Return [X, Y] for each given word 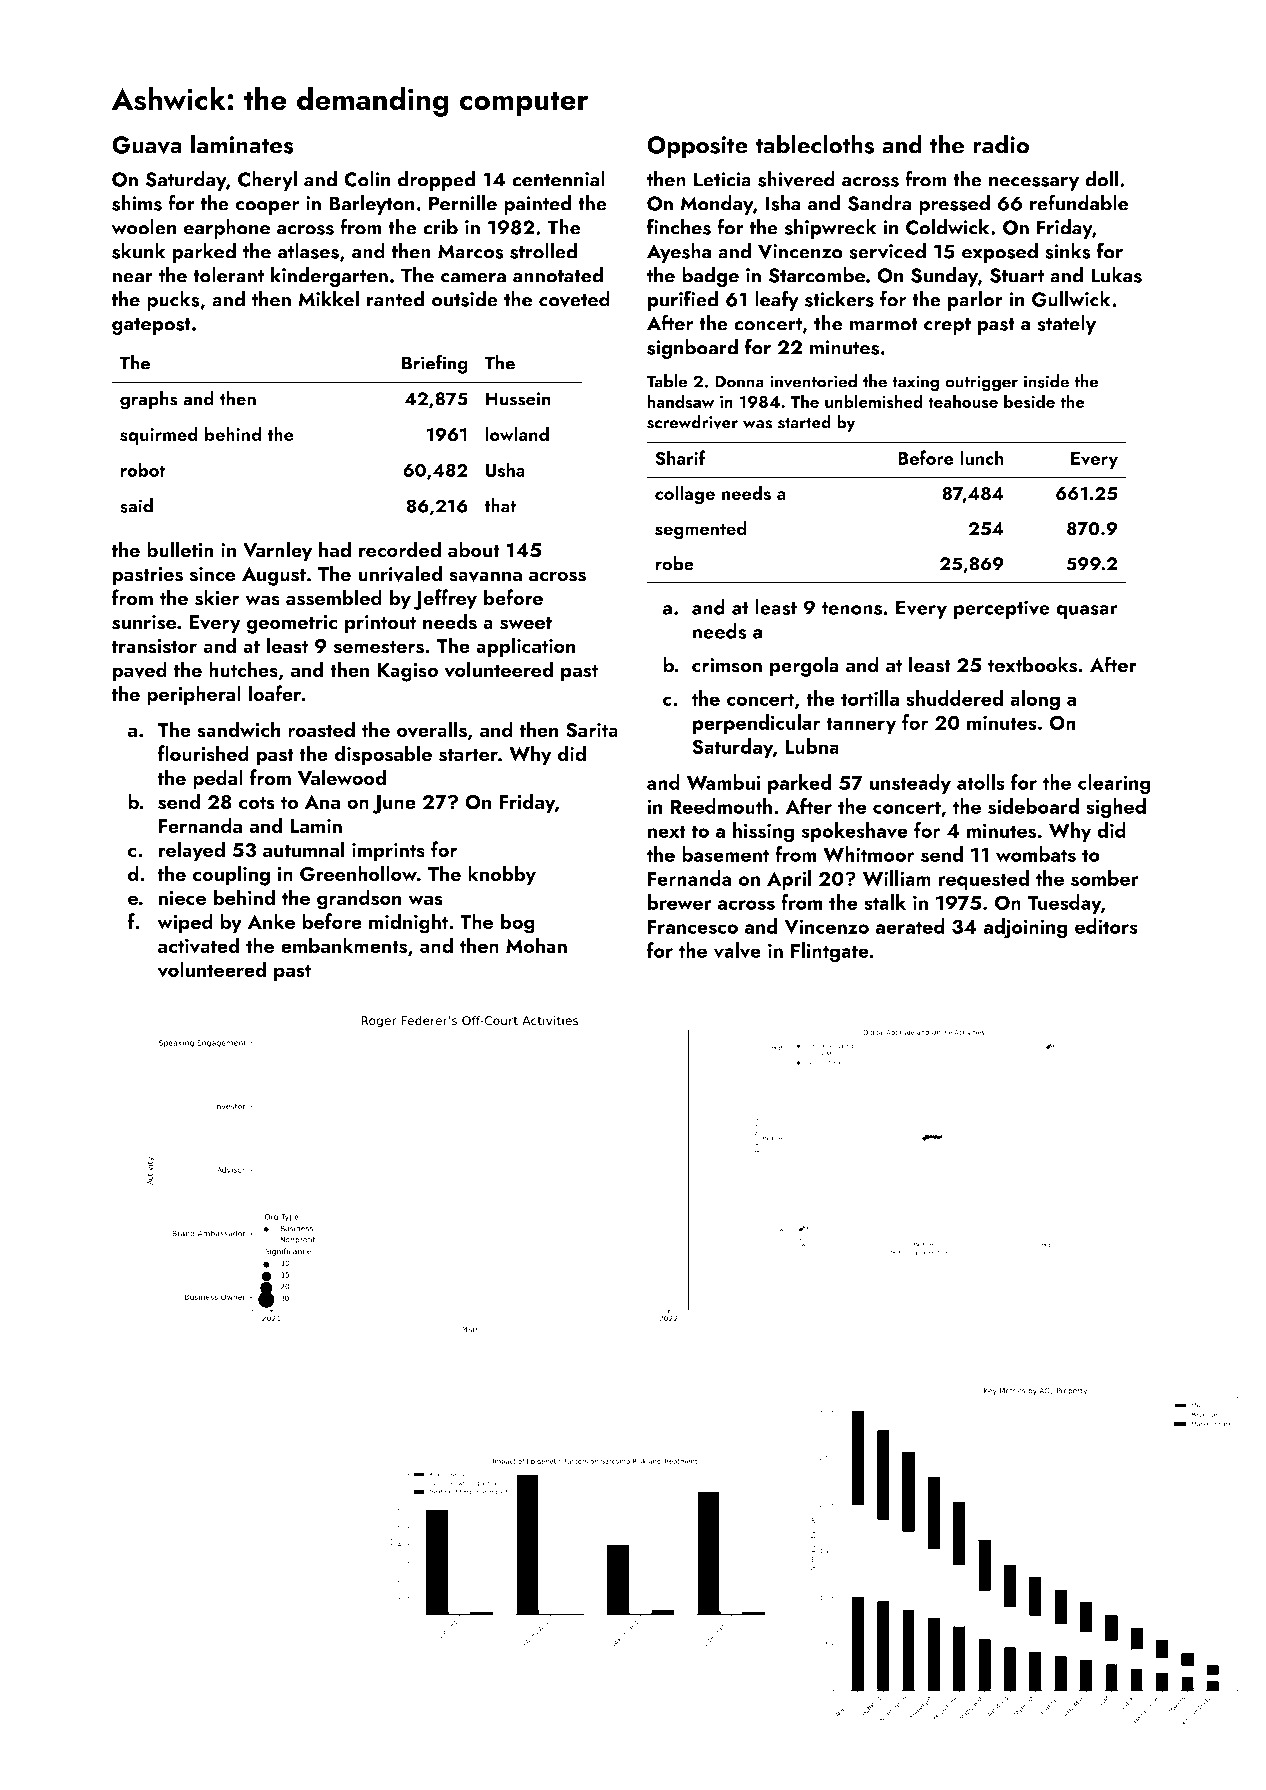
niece [182, 898]
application [526, 647]
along [1035, 700]
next [666, 831]
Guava [147, 145]
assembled [334, 597]
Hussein [518, 399]
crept [947, 326]
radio [1001, 144]
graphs [149, 400]
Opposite [697, 147]
